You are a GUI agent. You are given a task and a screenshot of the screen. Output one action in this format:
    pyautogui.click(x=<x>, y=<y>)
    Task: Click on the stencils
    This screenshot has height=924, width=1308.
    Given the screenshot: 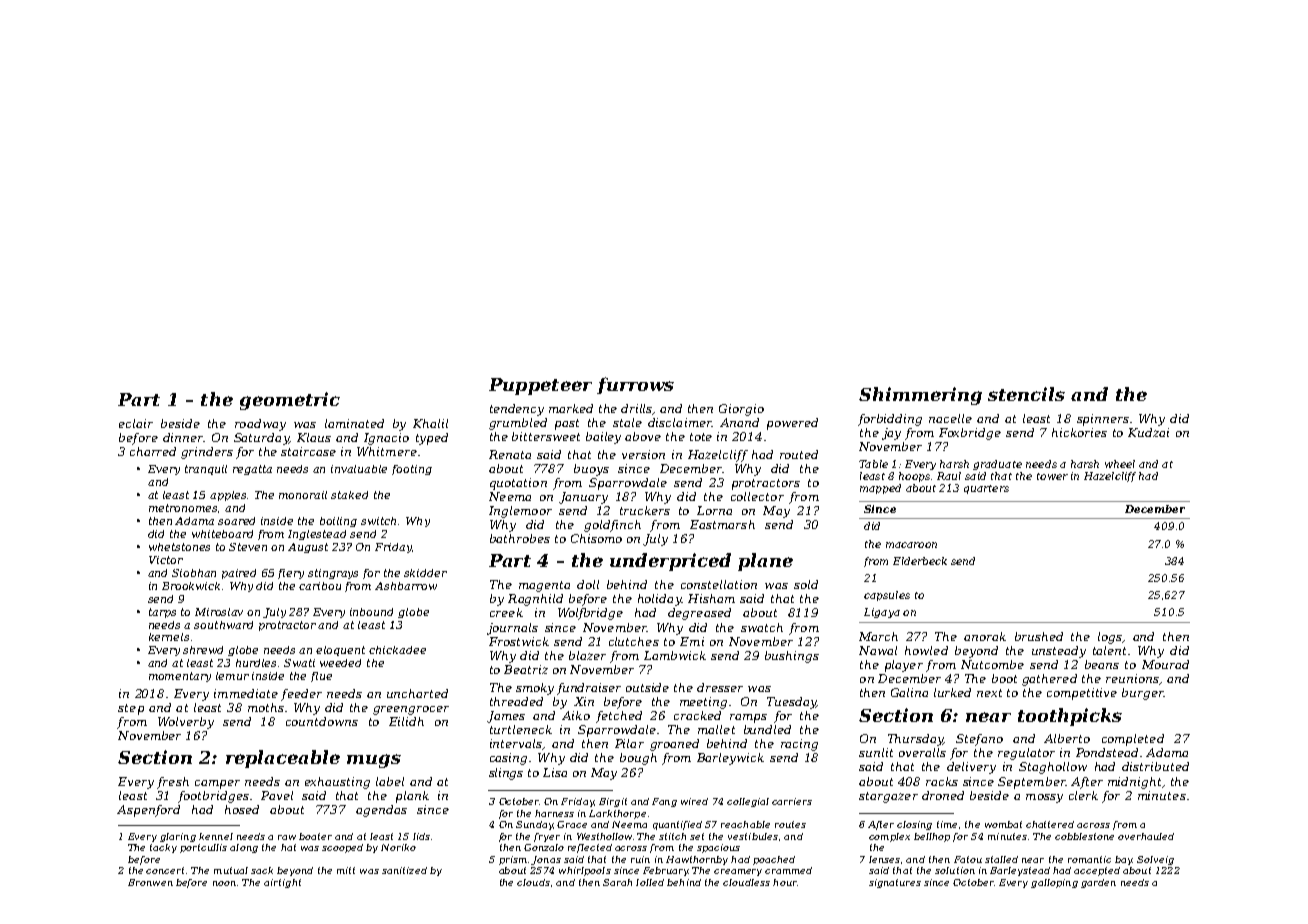 What is the action you would take?
    pyautogui.click(x=1026, y=394)
